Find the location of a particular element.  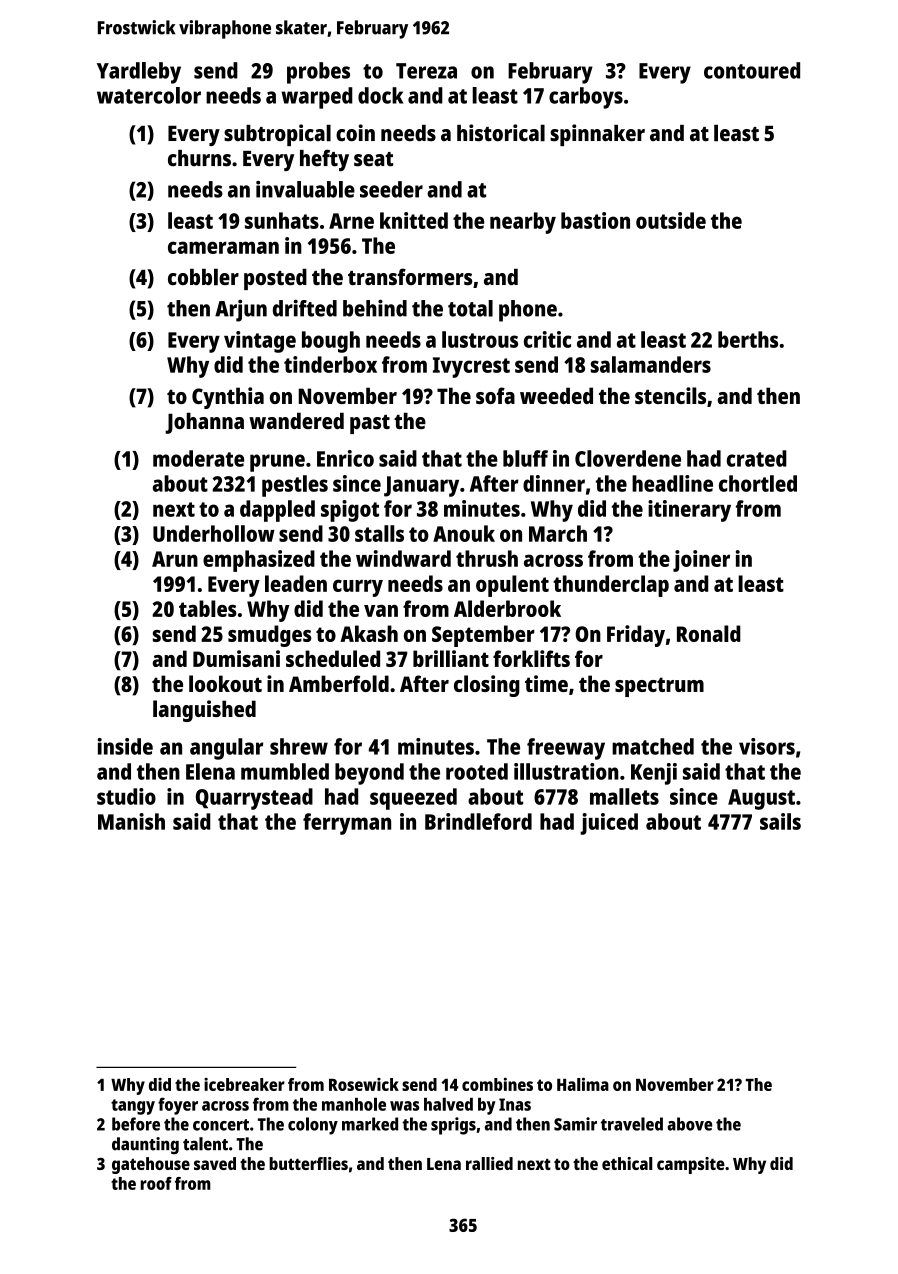

icebreaker is located at coordinates (244, 1084).
